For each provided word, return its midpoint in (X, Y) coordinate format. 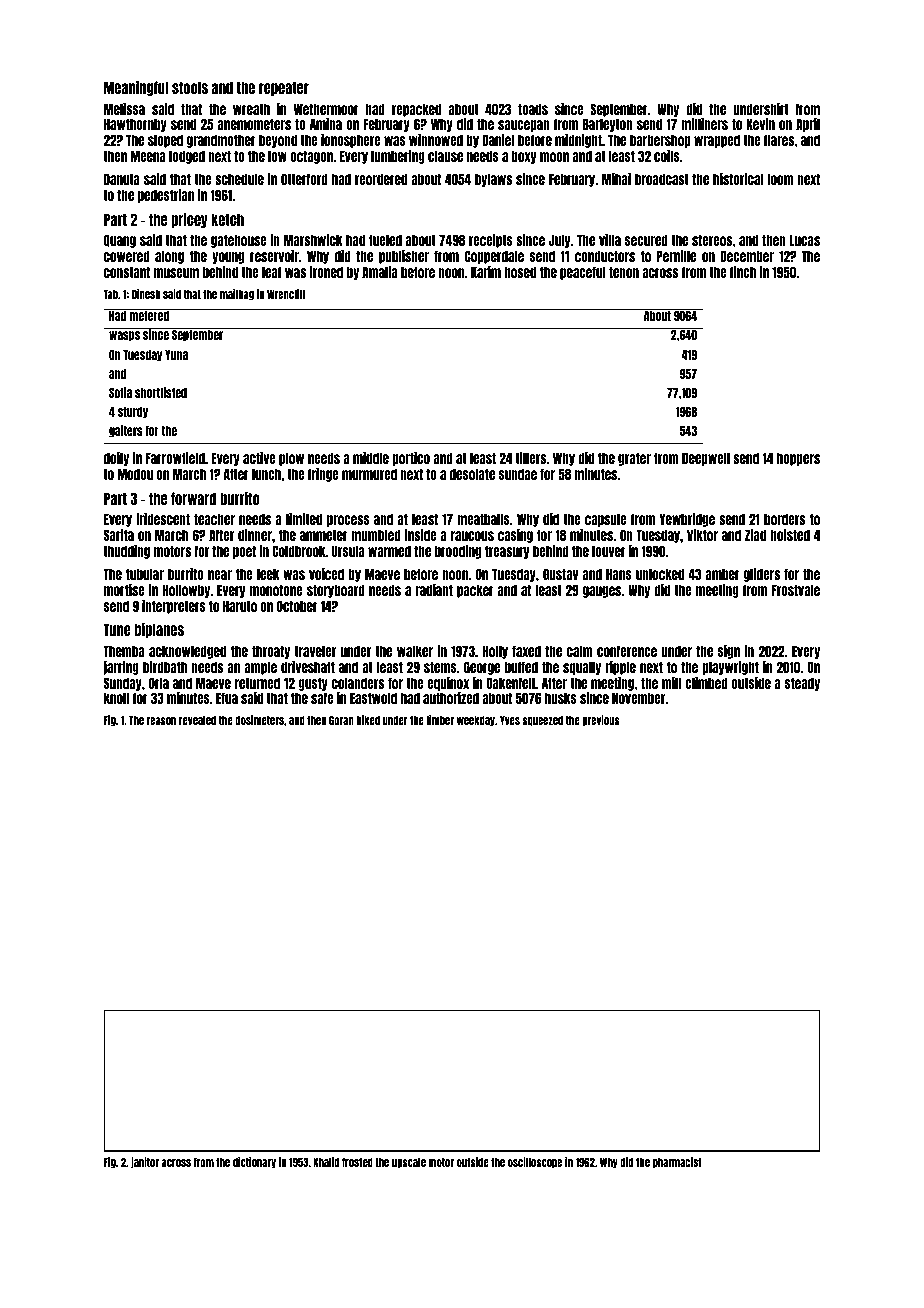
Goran (341, 720)
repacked (416, 110)
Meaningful (136, 88)
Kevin (761, 124)
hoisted (790, 535)
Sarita (119, 535)
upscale (409, 1163)
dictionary (254, 1163)
